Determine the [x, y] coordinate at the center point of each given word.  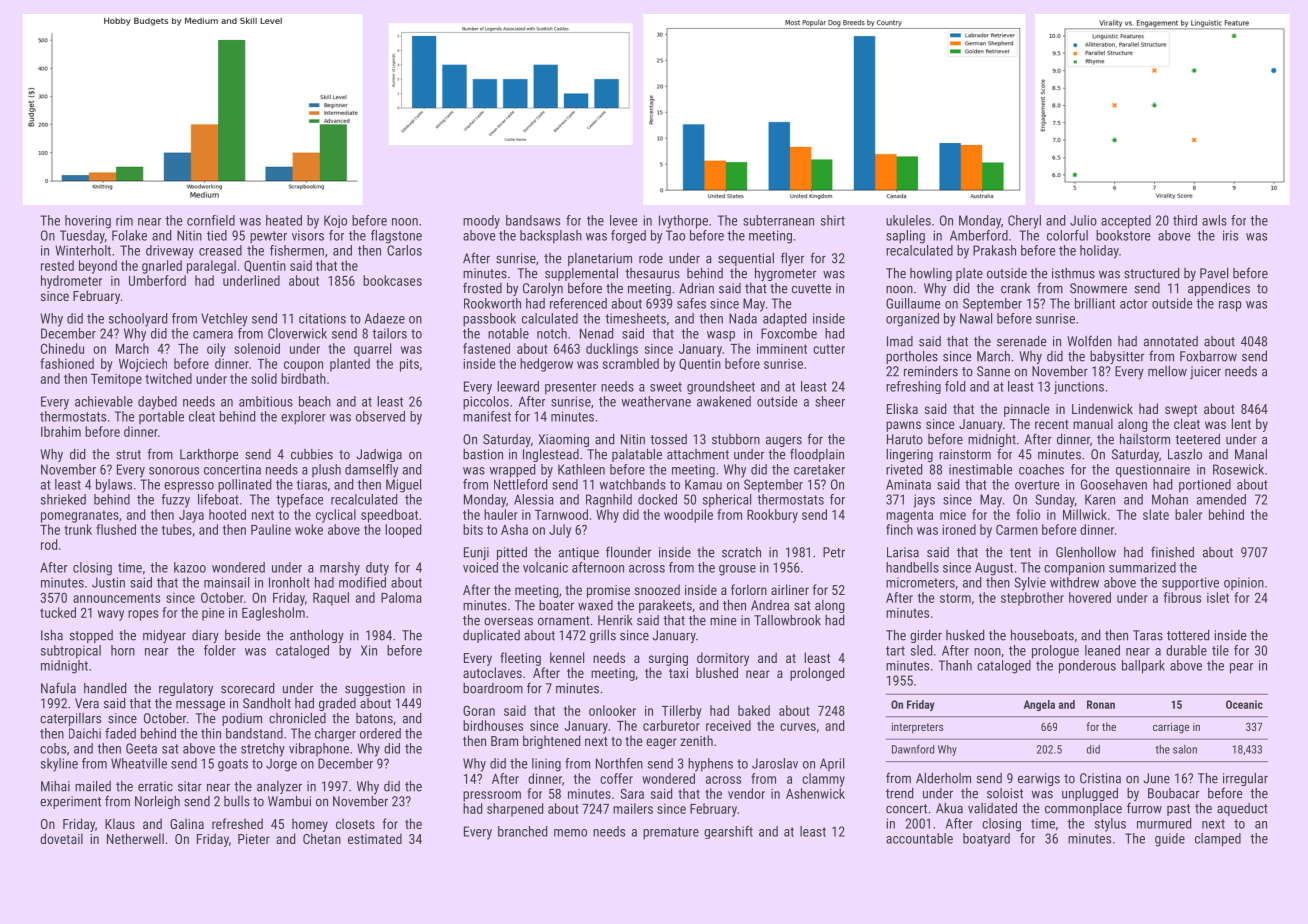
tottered [1188, 635]
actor [1134, 304]
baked [754, 710]
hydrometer [71, 282]
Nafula [58, 688]
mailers [633, 808]
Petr [834, 552]
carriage [1171, 728]
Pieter [254, 839]
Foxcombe [789, 333]
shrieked [63, 499]
